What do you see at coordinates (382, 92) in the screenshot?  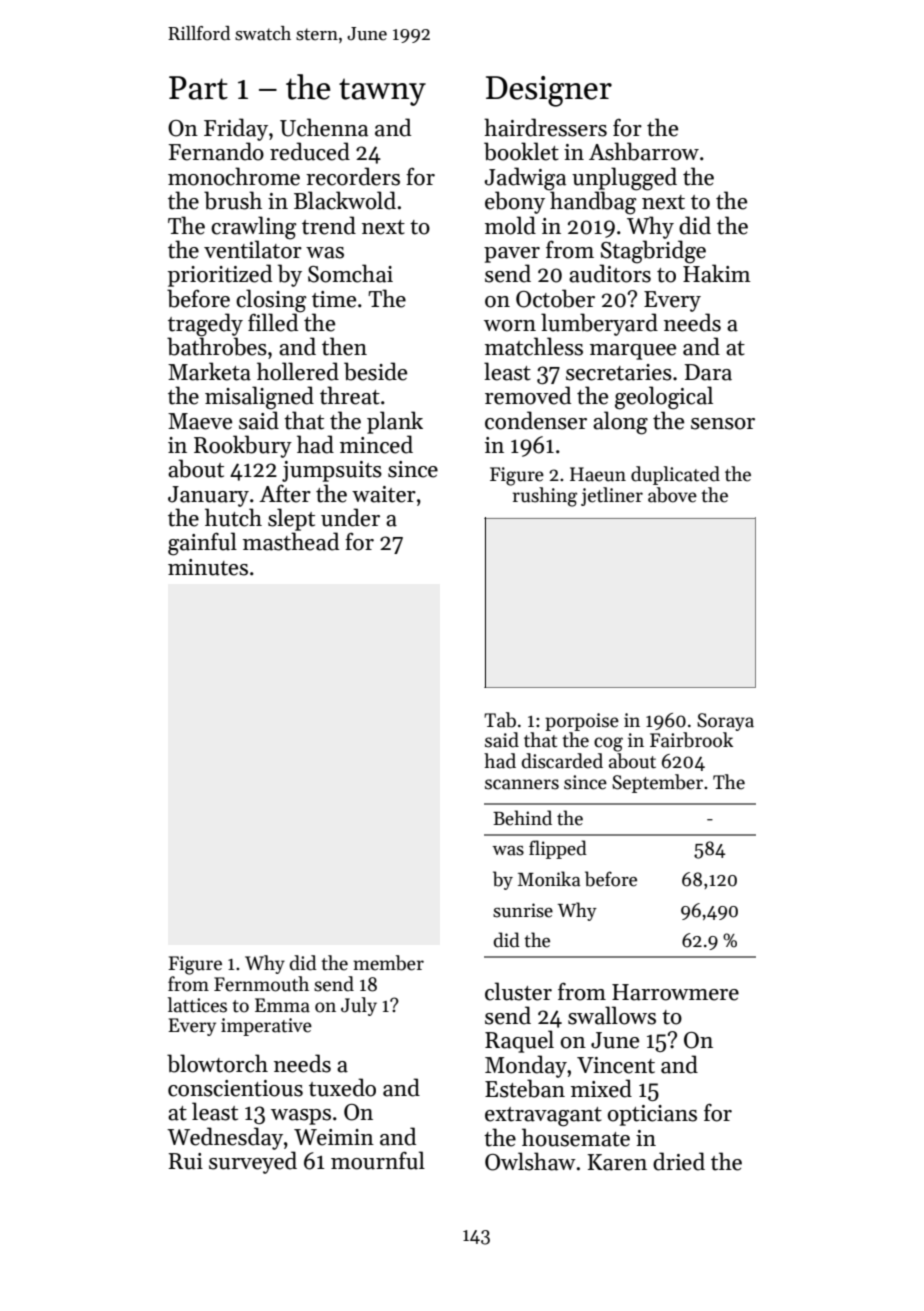 I see `tawny` at bounding box center [382, 92].
